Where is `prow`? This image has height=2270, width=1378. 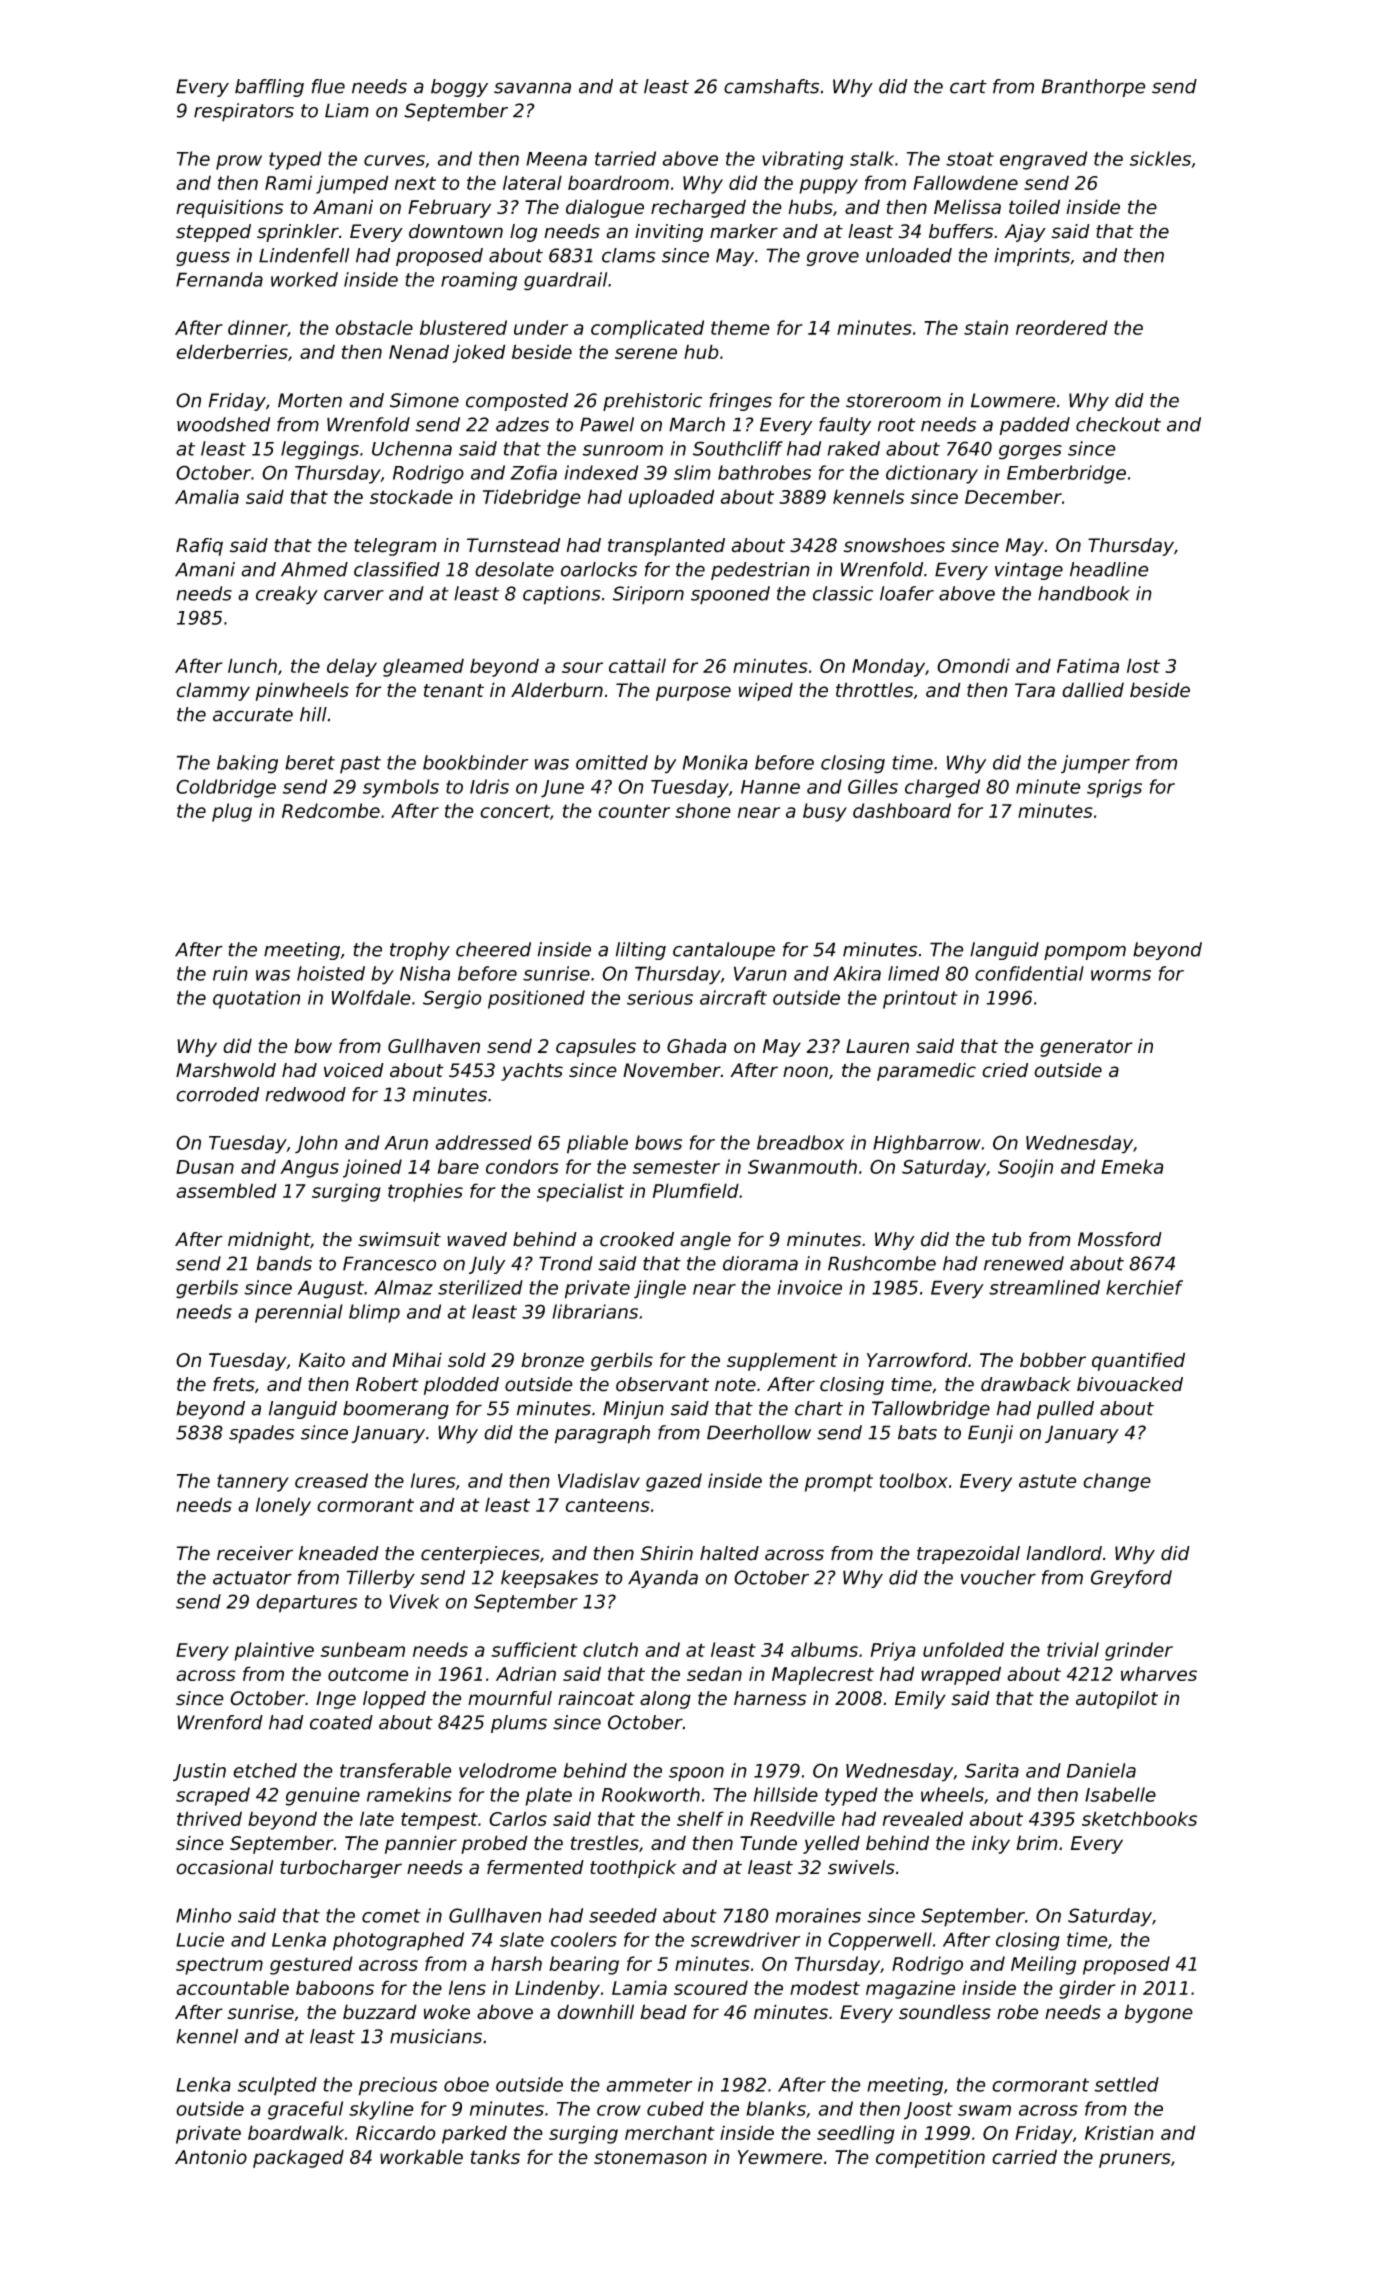
prow is located at coordinates (239, 162).
